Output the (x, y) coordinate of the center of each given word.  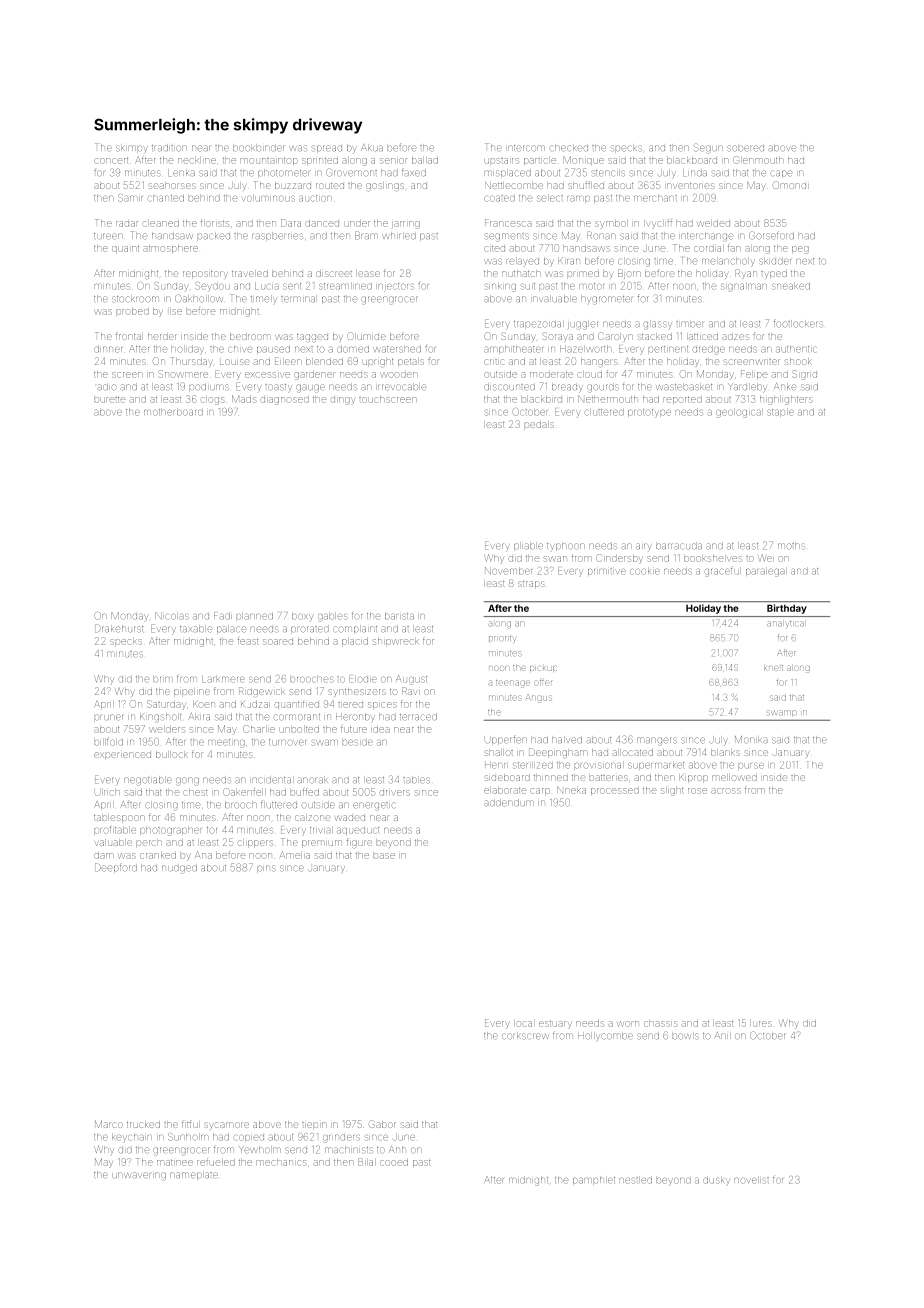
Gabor (382, 1124)
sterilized (533, 765)
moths (791, 546)
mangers (657, 741)
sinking (500, 287)
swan (555, 559)
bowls (686, 1036)
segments (507, 237)
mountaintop (269, 161)
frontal (128, 337)
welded (713, 224)
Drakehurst (119, 628)
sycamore (227, 1126)
